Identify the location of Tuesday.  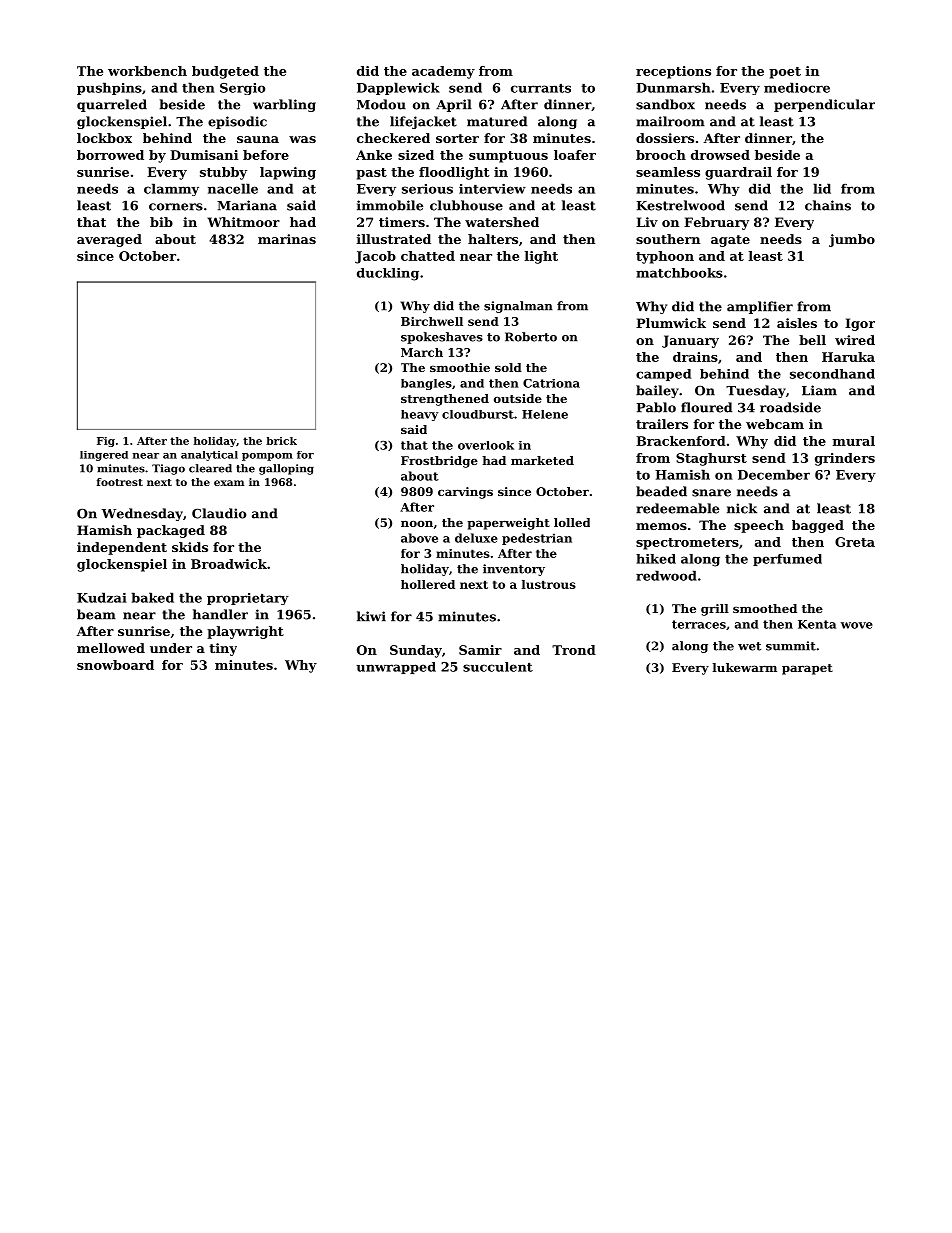
(756, 391).
